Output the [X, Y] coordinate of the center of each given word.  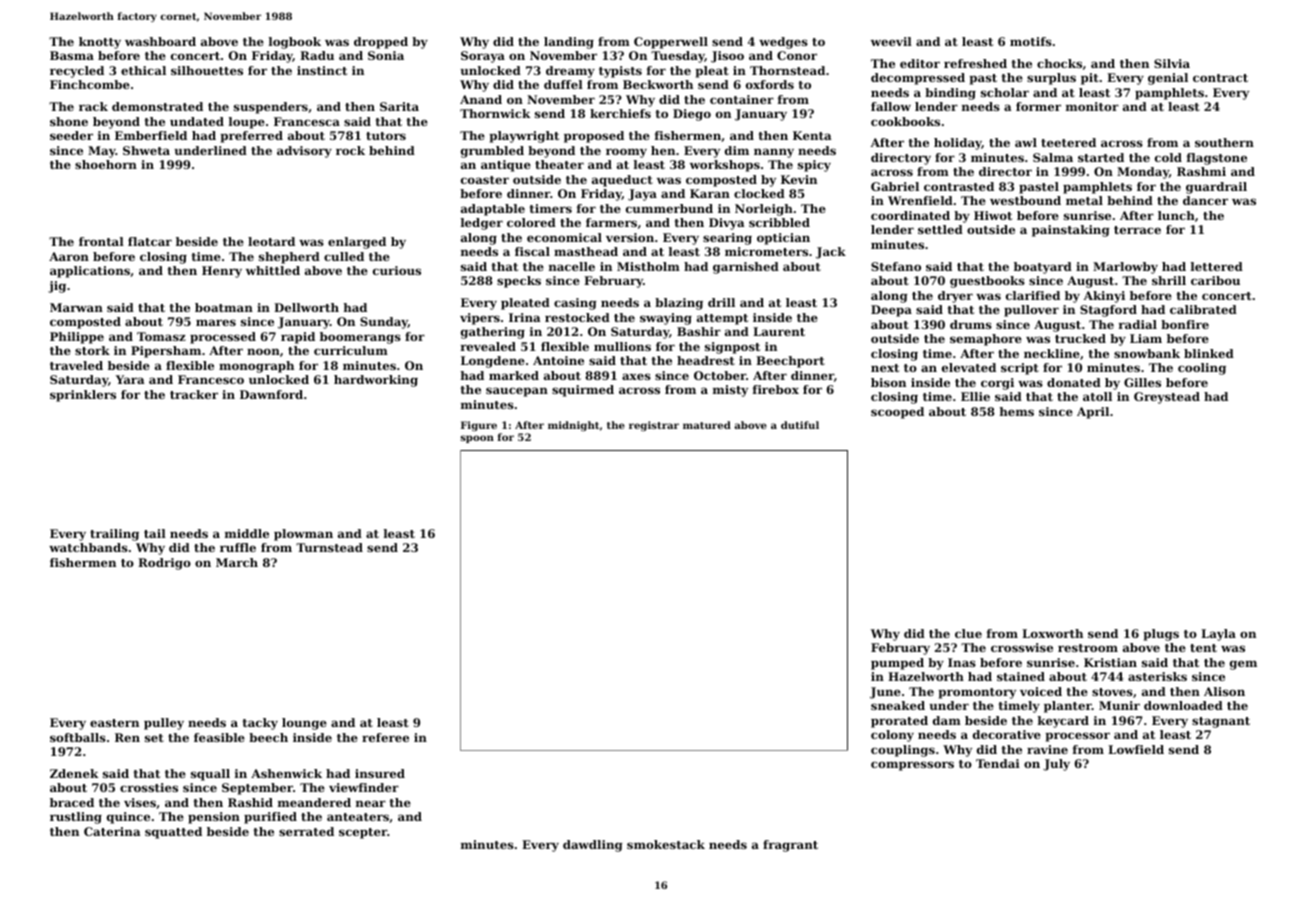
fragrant [790, 846]
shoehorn [106, 164]
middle [247, 533]
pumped [897, 664]
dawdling [593, 846]
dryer [955, 297]
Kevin [799, 179]
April [1093, 413]
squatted [173, 833]
